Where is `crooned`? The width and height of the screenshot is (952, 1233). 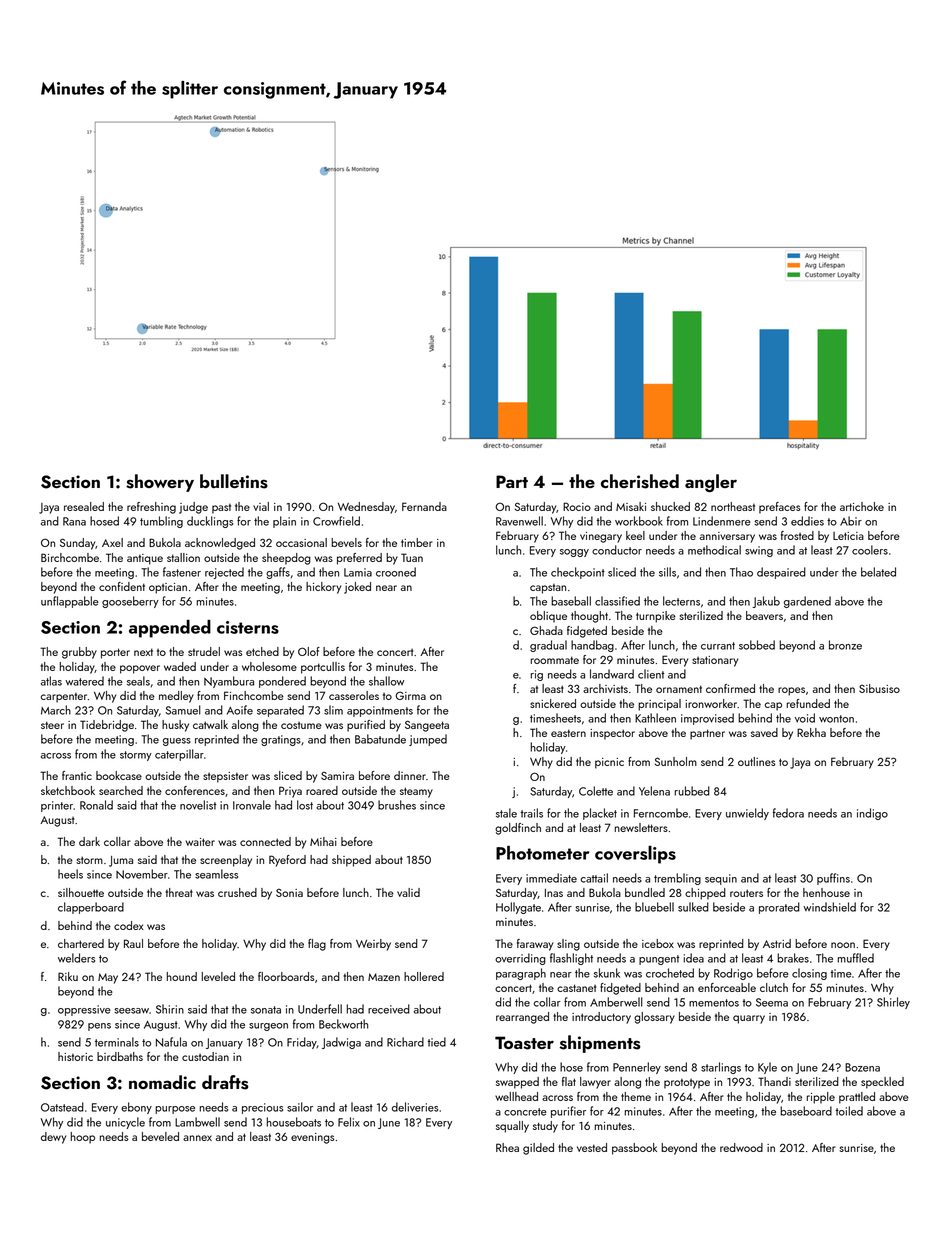
crooned is located at coordinates (396, 572).
